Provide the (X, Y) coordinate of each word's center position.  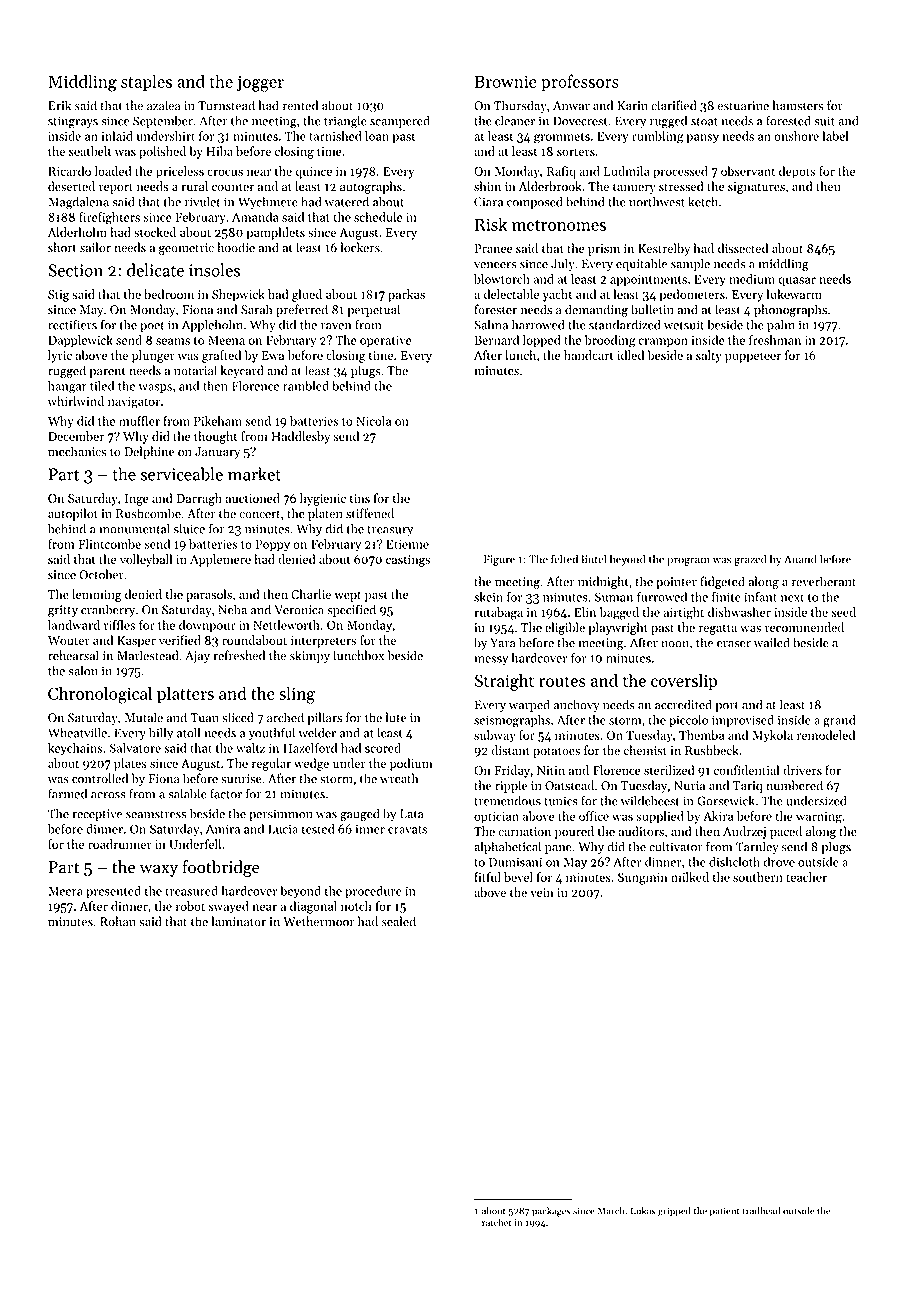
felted (564, 559)
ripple (511, 786)
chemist (645, 750)
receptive (97, 815)
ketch (703, 201)
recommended (804, 627)
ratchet (496, 1222)
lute (396, 717)
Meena (226, 340)
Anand (800, 559)
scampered (400, 121)
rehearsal (73, 655)
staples (146, 83)
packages (551, 1212)
